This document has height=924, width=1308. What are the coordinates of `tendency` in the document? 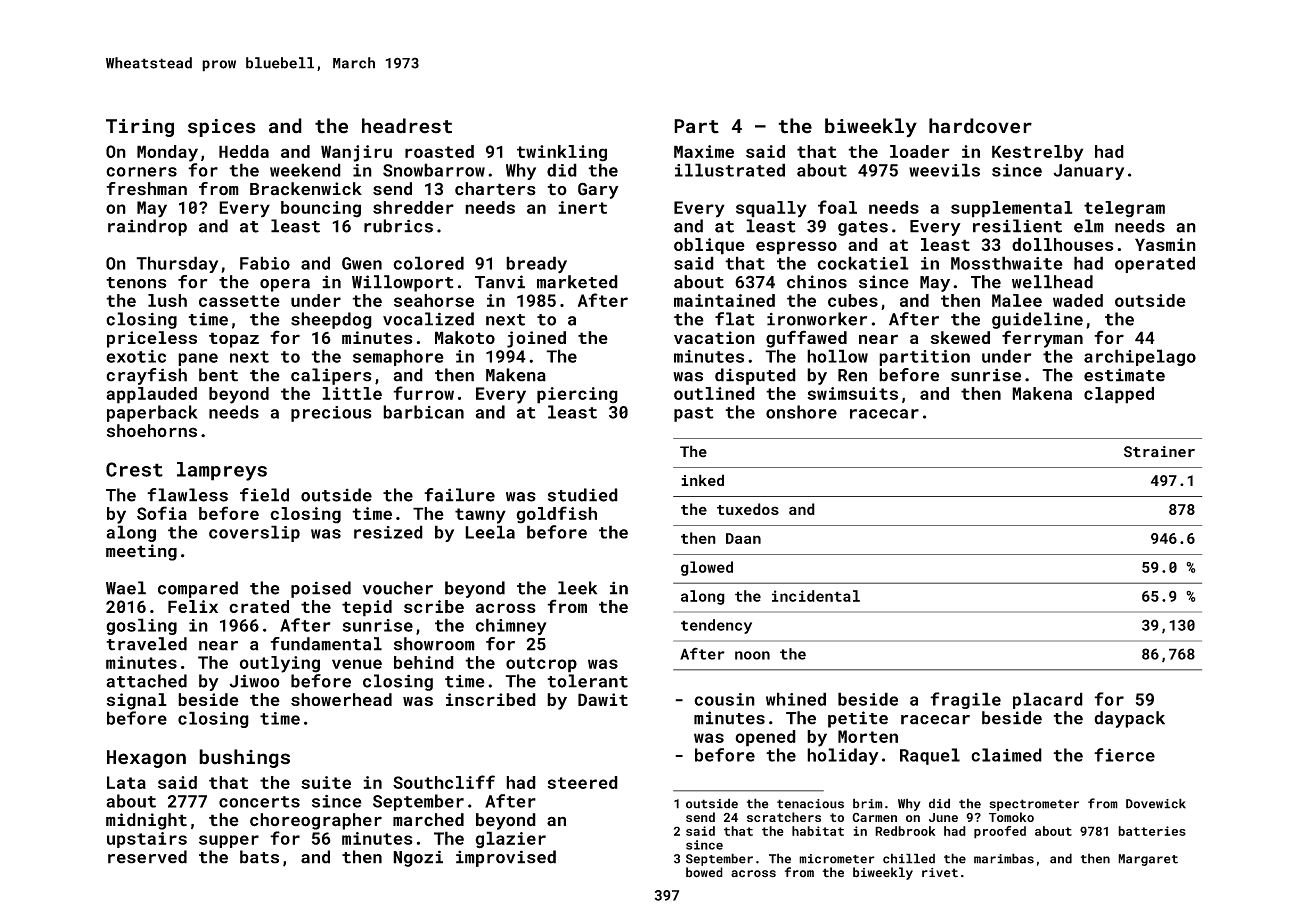 It's located at (716, 626).
